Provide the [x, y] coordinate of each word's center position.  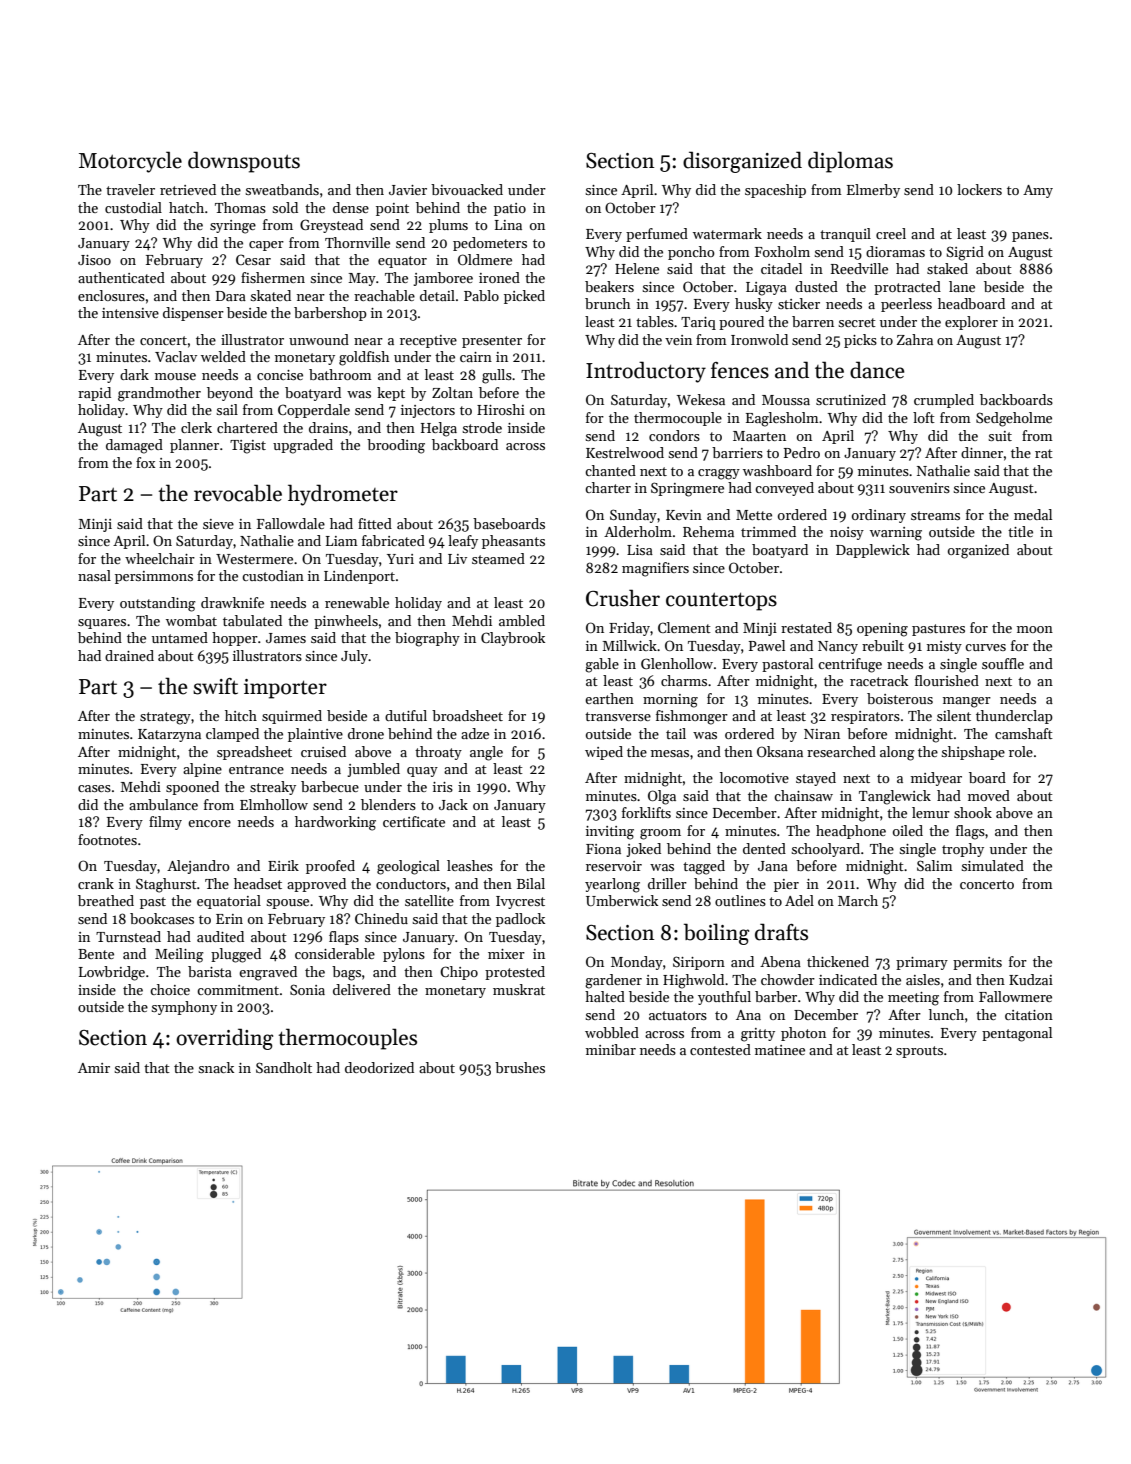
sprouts [919, 1052]
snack [216, 1067]
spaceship [775, 191]
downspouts [244, 162]
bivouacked [467, 189]
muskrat [519, 989]
